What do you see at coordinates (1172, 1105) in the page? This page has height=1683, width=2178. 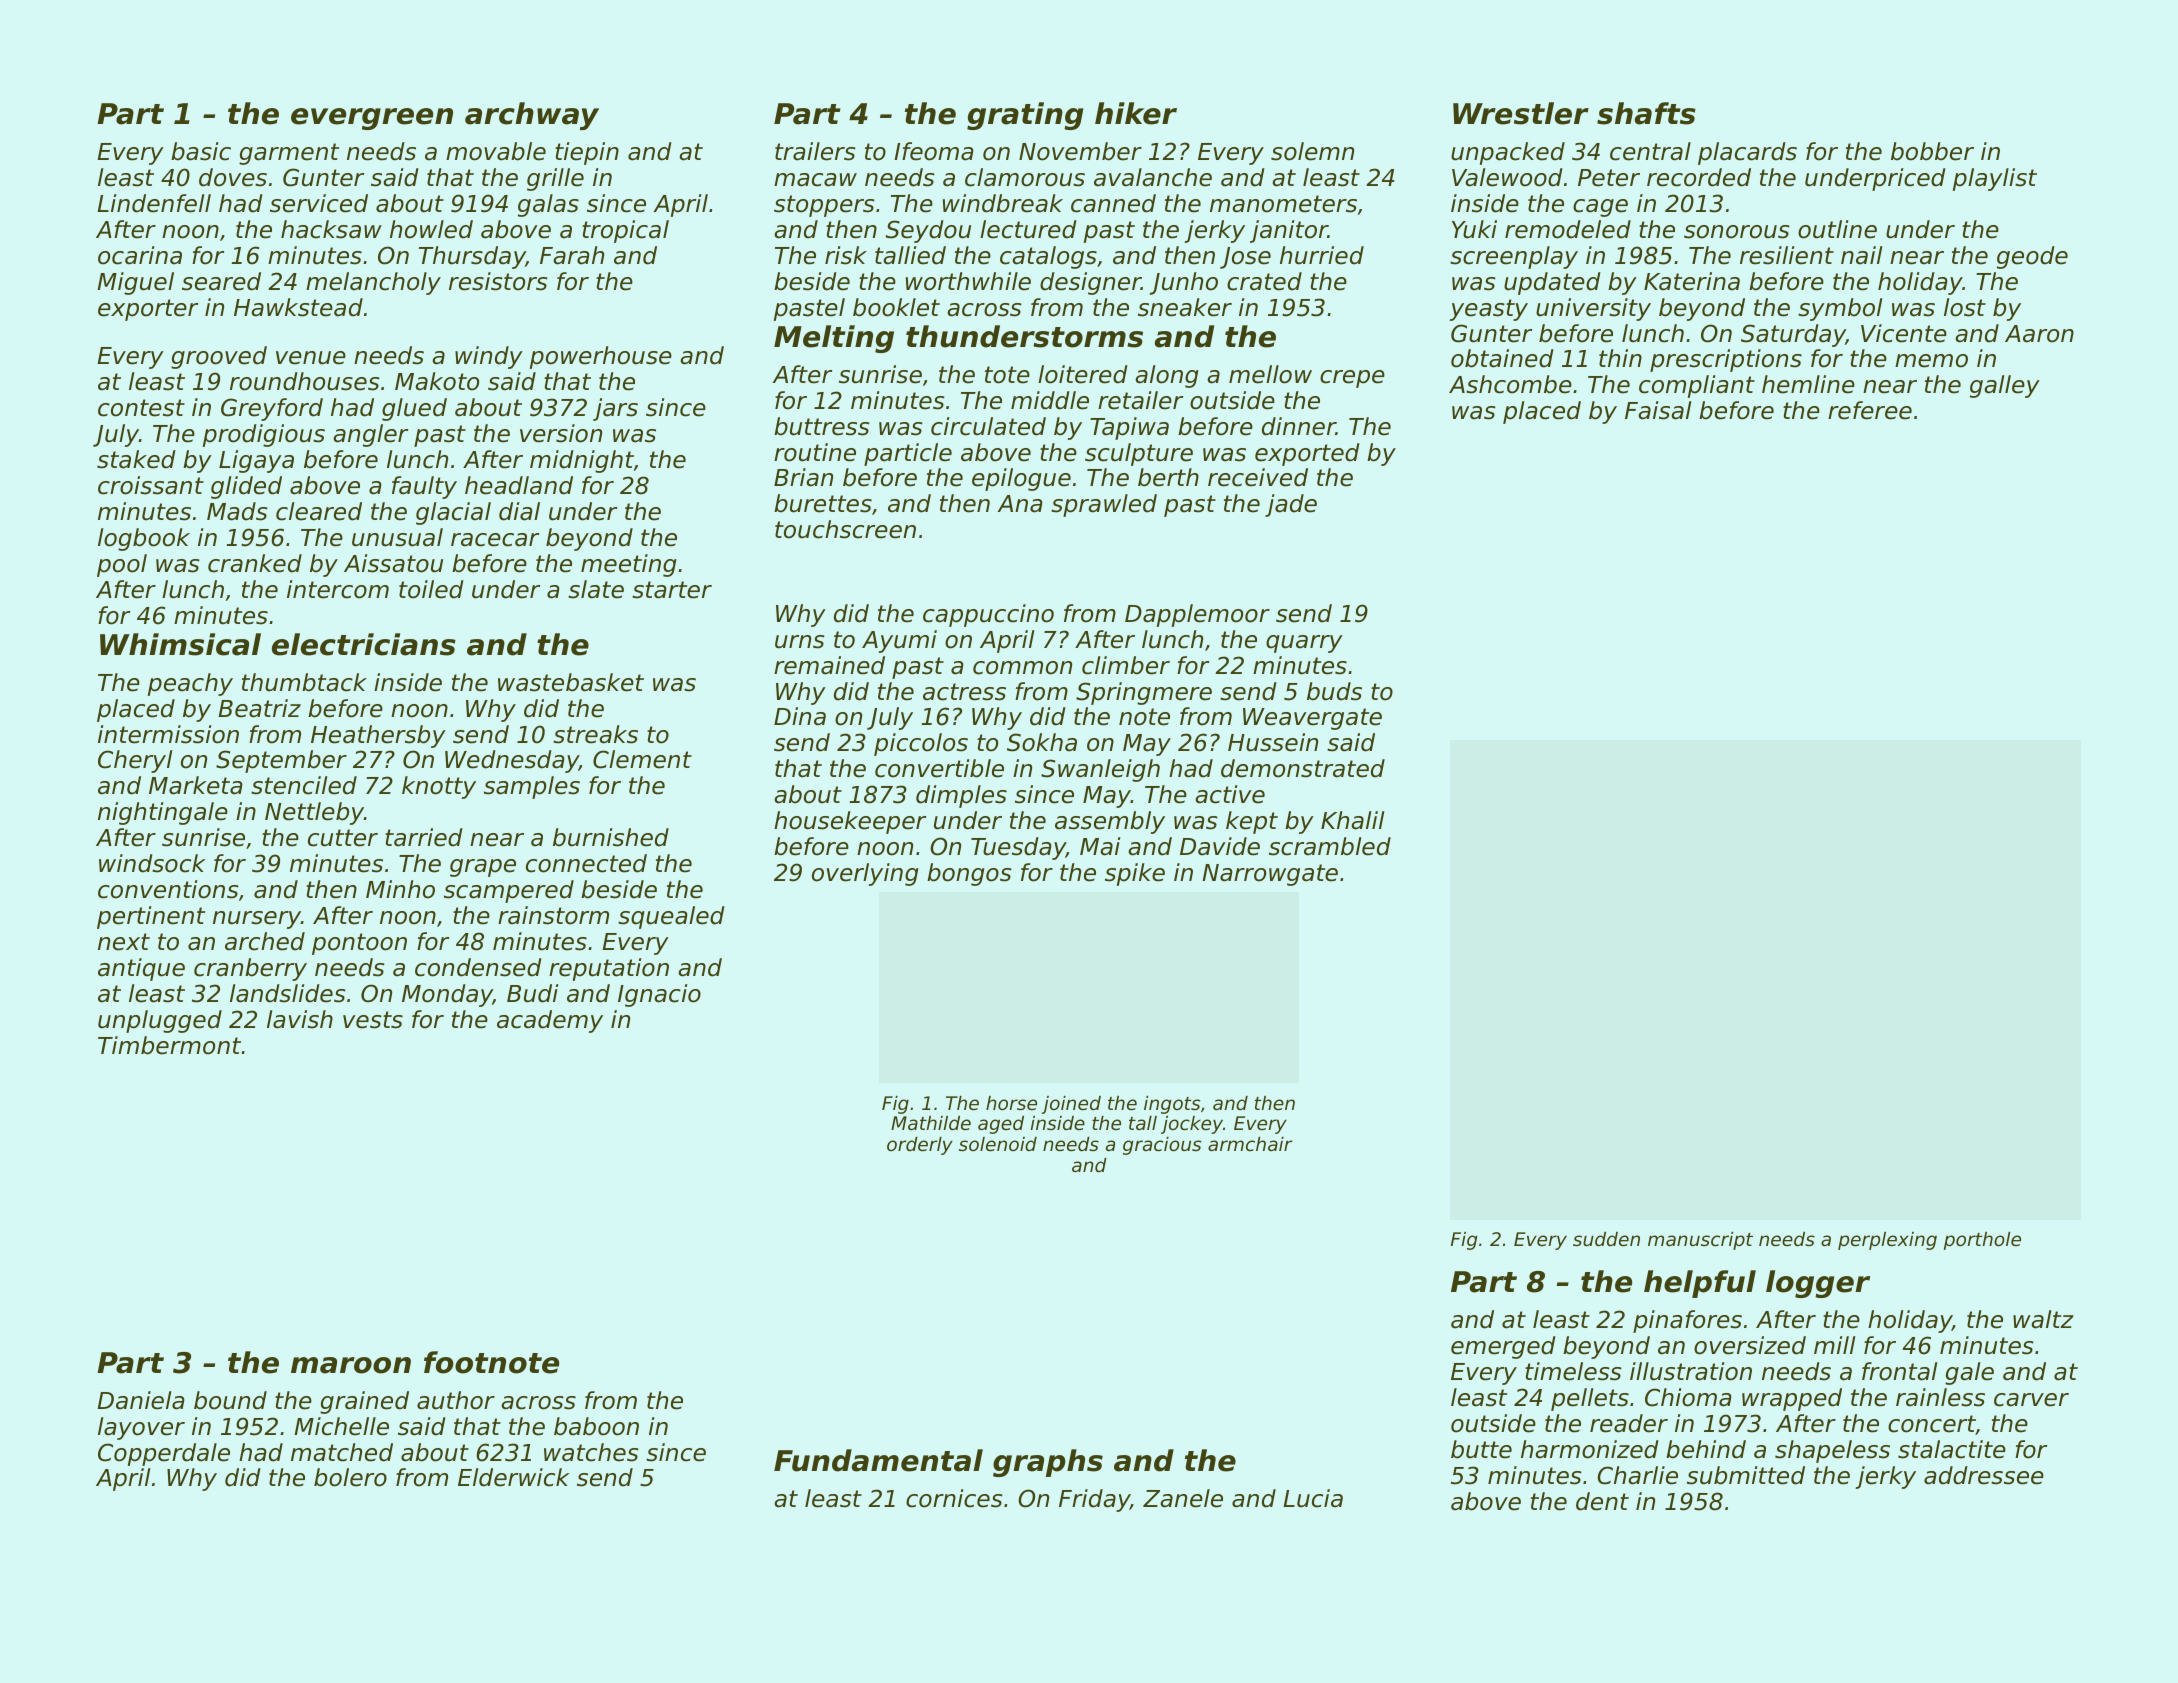 I see `ingots` at bounding box center [1172, 1105].
